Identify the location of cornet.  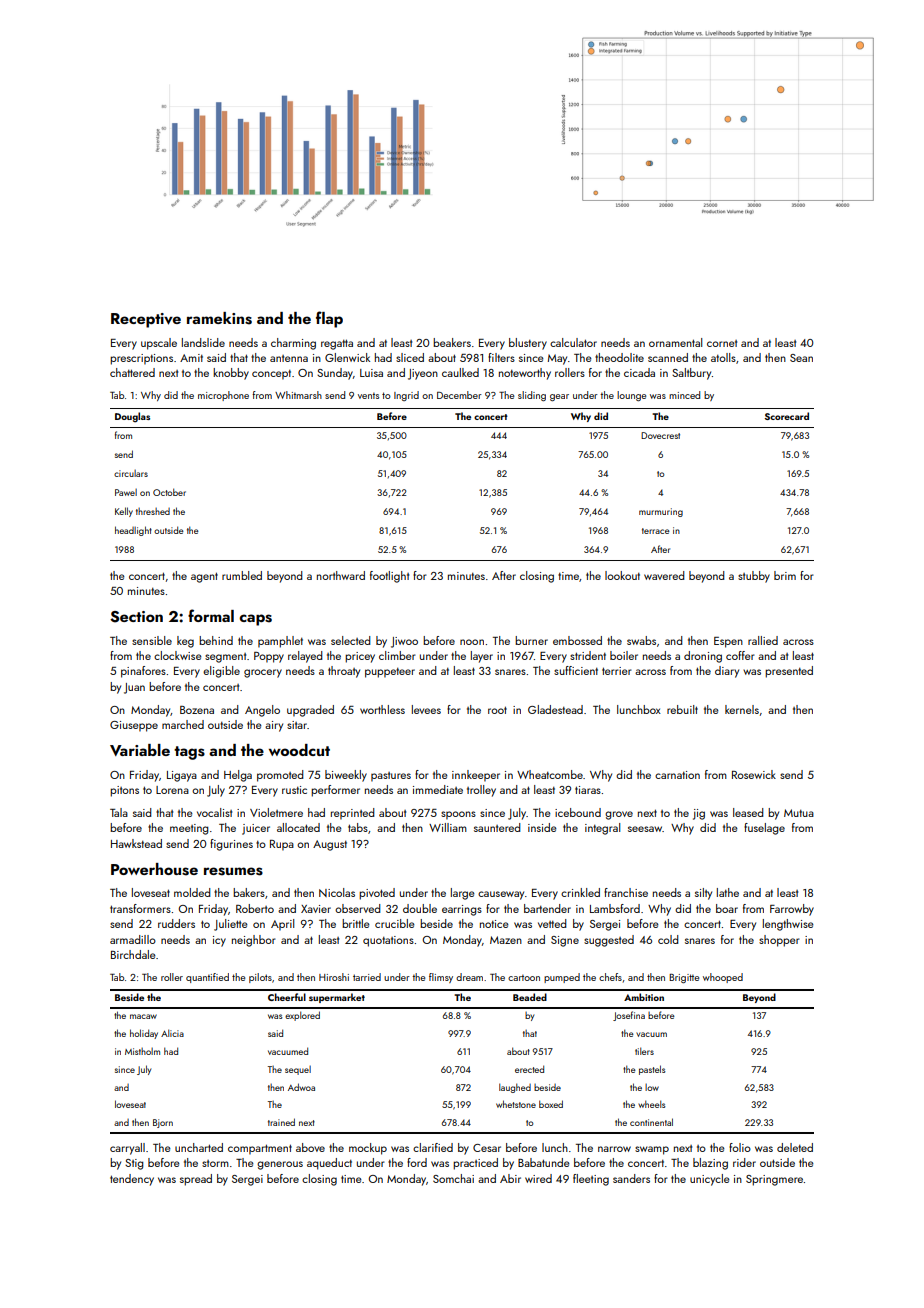
(722, 343).
